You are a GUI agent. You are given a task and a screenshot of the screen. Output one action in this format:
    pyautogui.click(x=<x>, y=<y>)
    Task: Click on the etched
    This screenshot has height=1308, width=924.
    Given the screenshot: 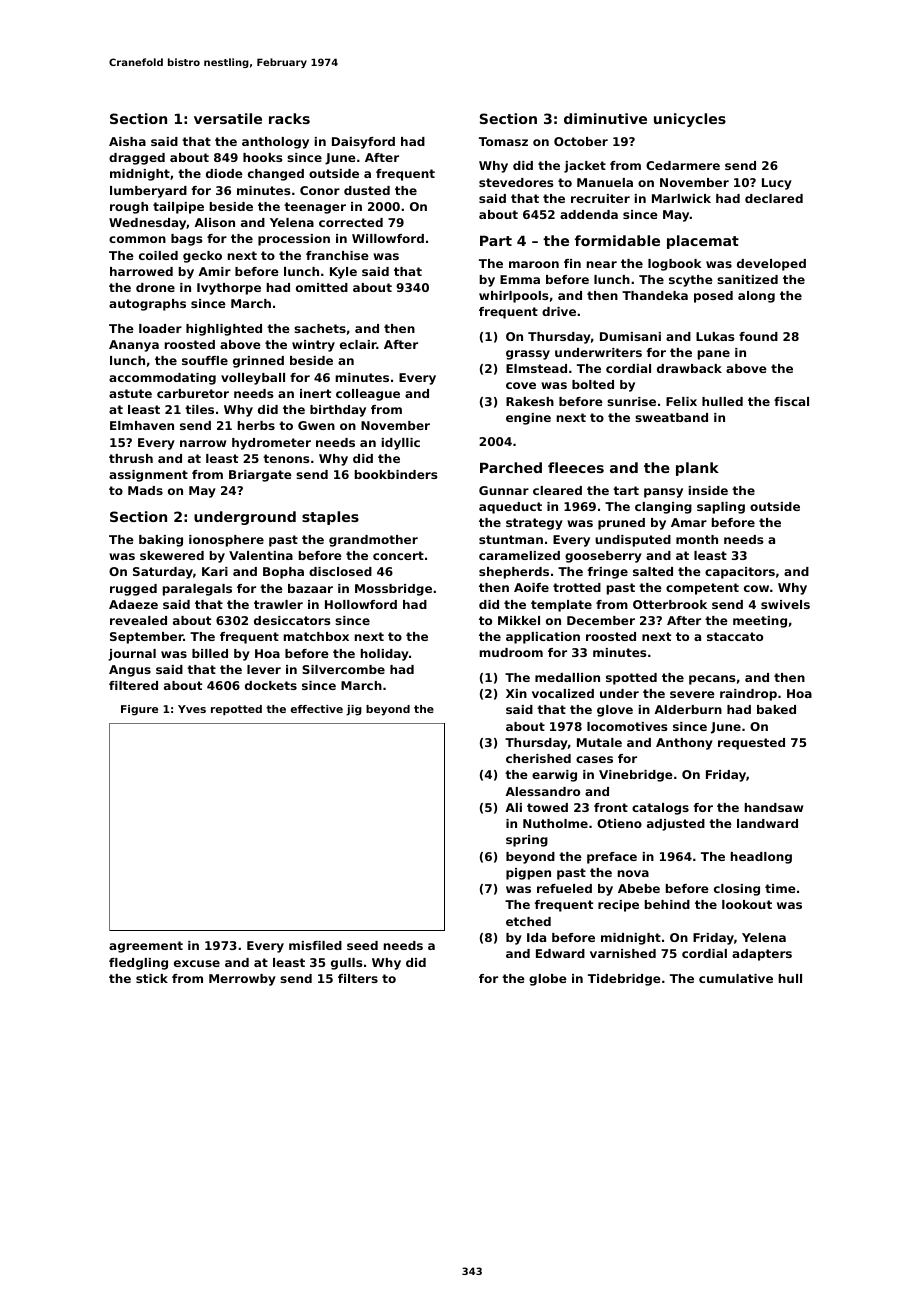 What is the action you would take?
    pyautogui.click(x=528, y=921)
